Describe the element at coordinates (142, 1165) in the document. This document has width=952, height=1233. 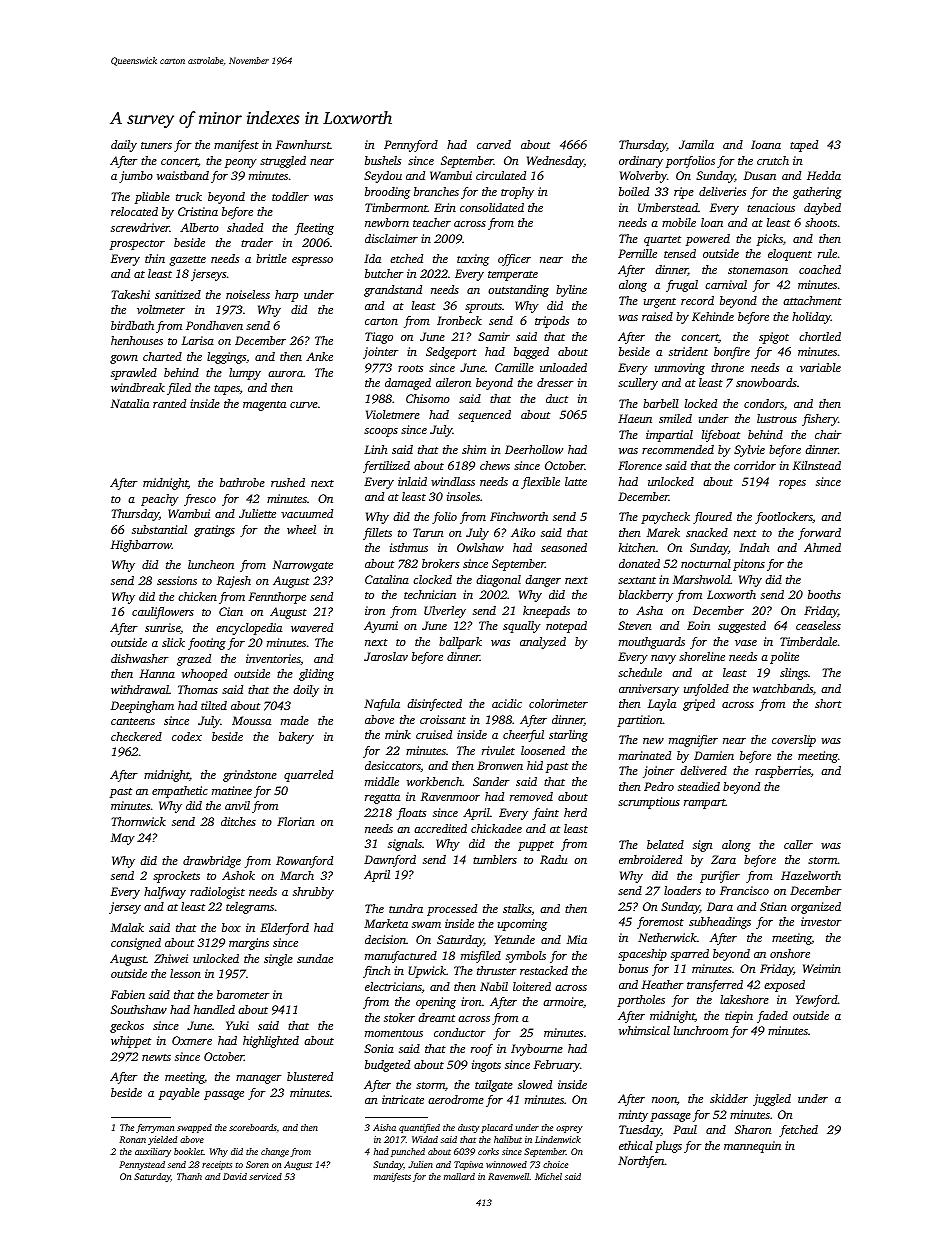
I see `Pennystead` at that location.
